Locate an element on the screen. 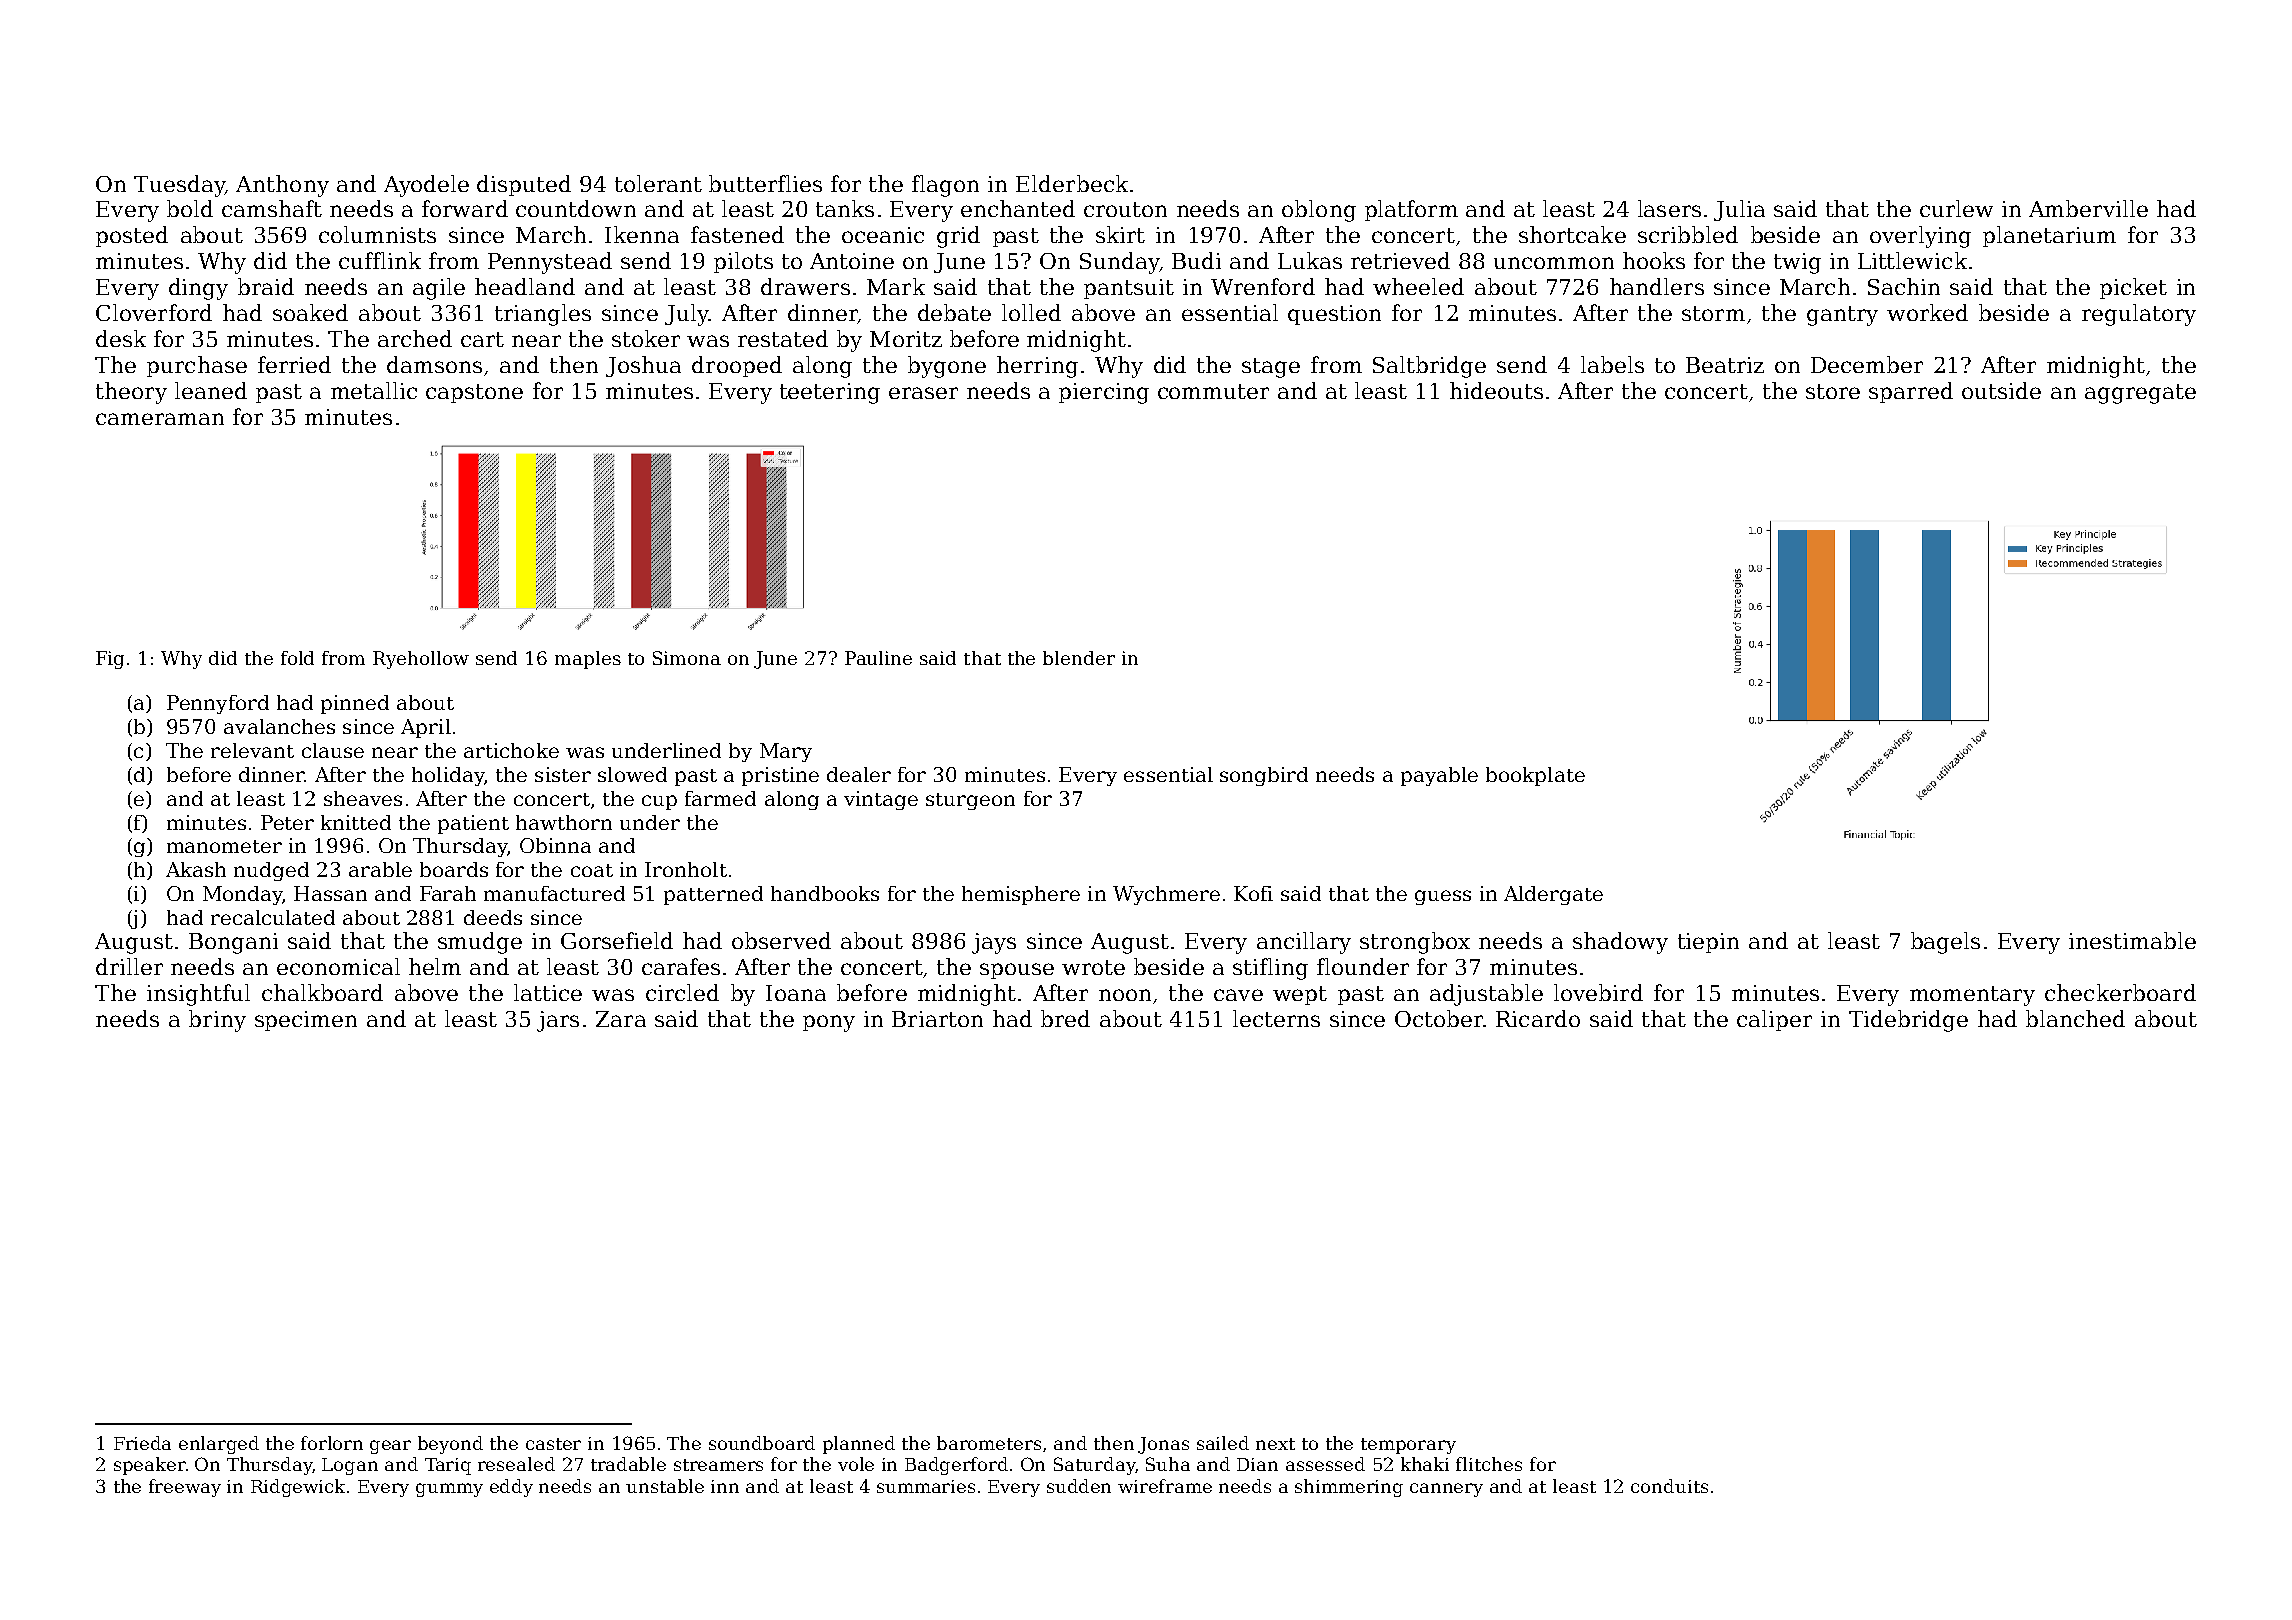 This screenshot has height=1620, width=2292. Wychmere is located at coordinates (1166, 895).
